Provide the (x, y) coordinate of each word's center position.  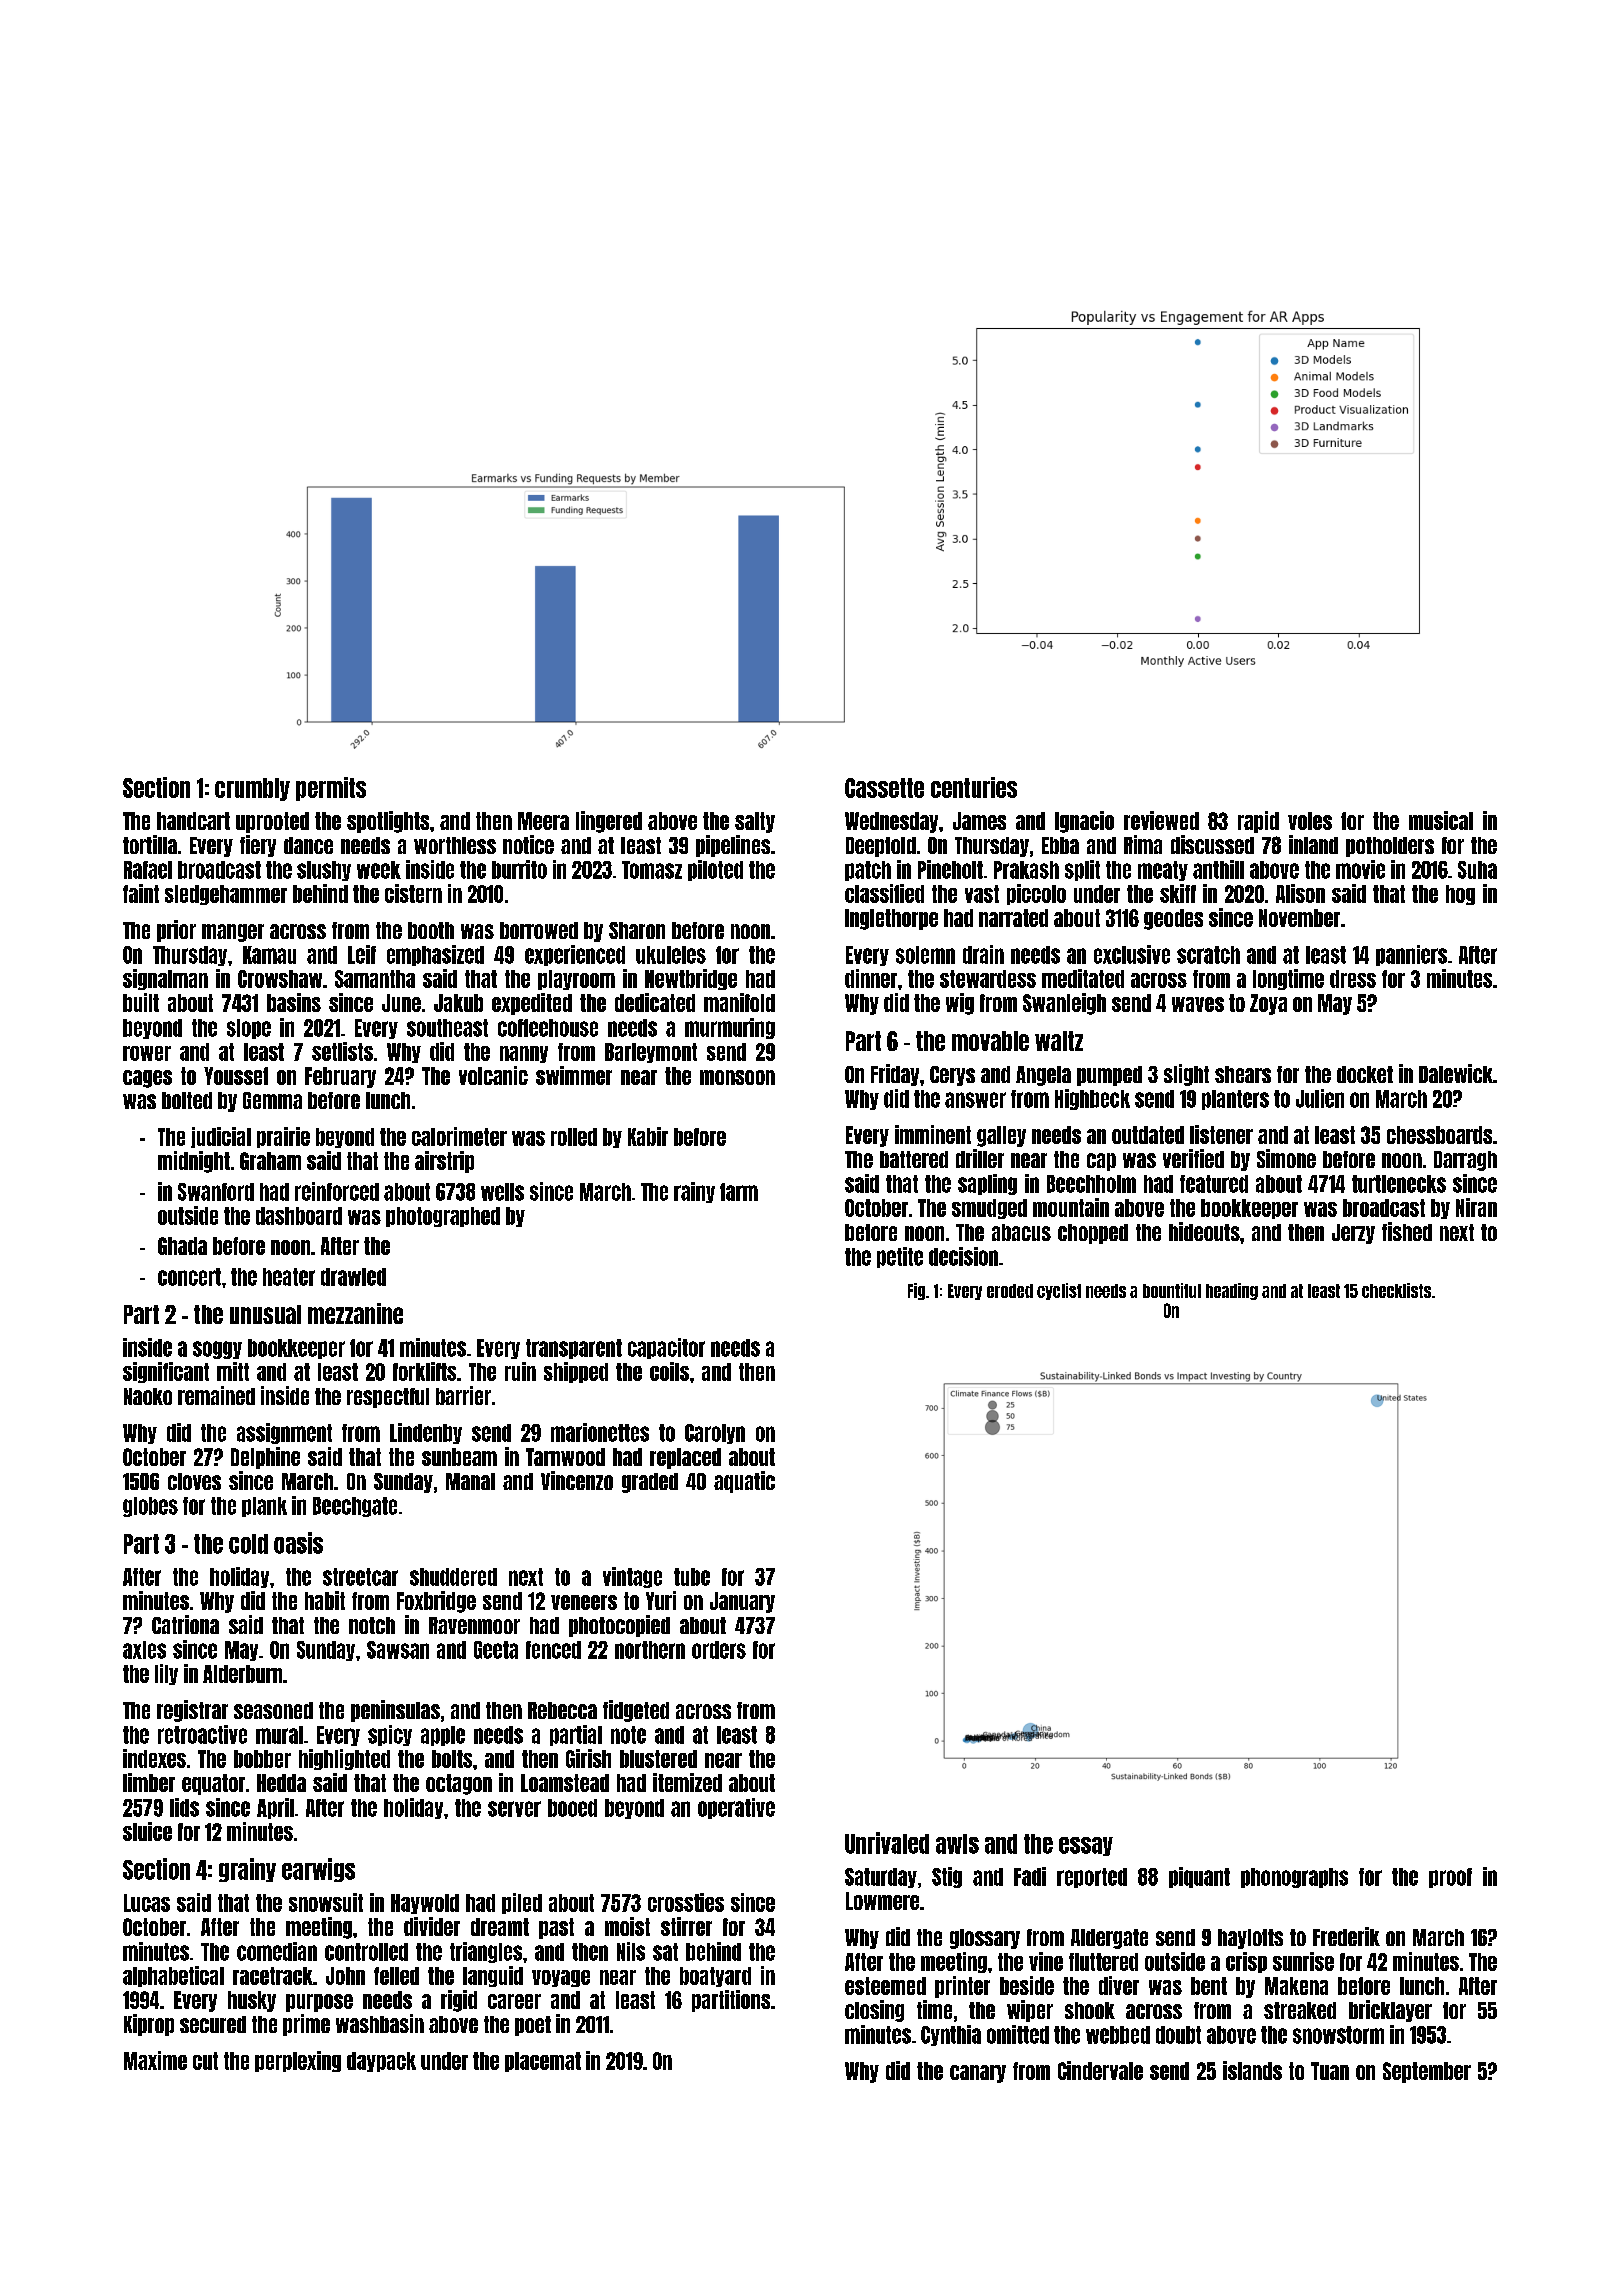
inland (1313, 844)
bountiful (1172, 1290)
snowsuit (326, 1902)
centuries (974, 787)
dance (308, 845)
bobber (262, 1759)
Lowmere (882, 1901)
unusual (265, 1314)
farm (739, 1192)
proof (1450, 1878)
